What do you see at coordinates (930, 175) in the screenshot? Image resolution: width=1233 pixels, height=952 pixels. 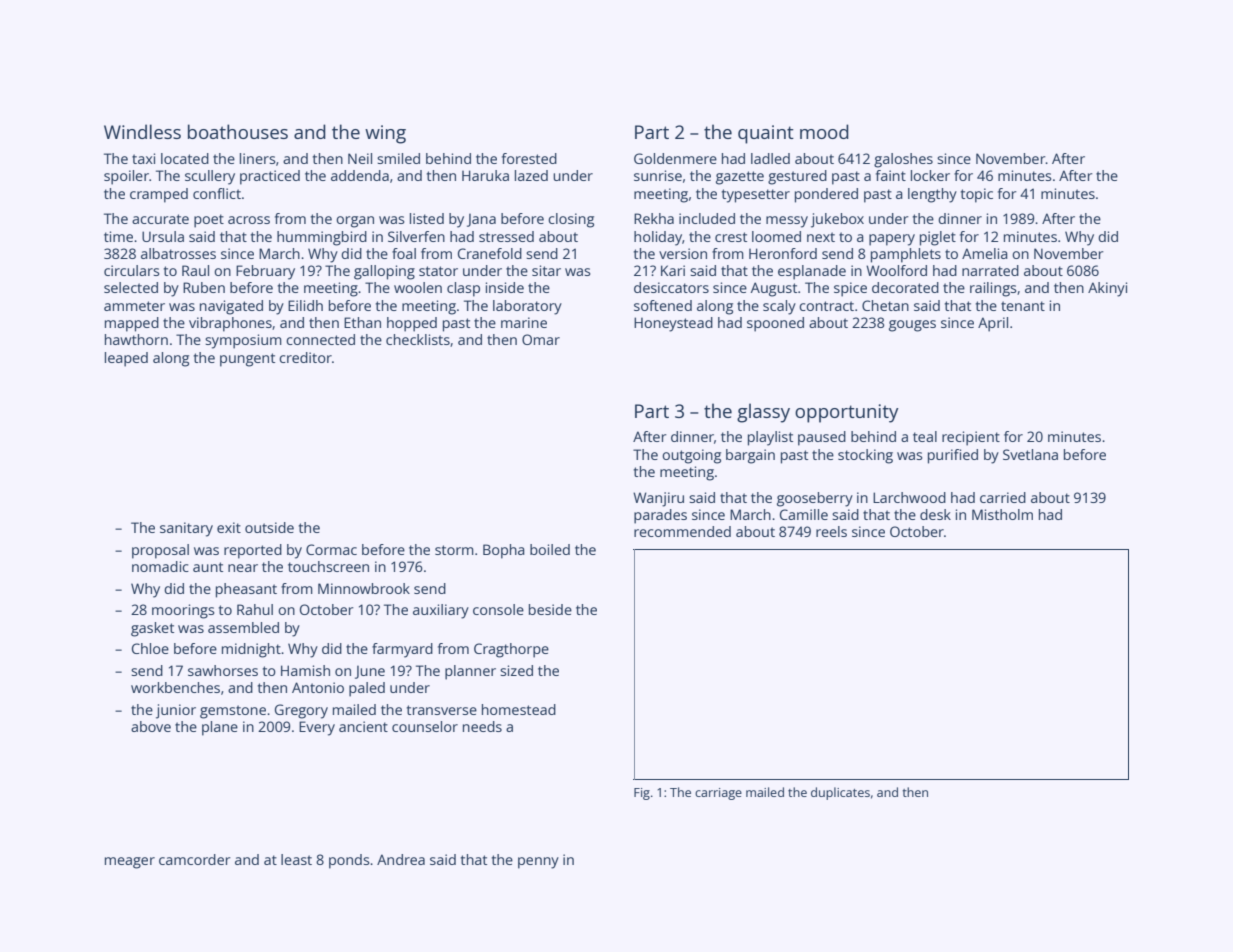 I see `locker` at bounding box center [930, 175].
